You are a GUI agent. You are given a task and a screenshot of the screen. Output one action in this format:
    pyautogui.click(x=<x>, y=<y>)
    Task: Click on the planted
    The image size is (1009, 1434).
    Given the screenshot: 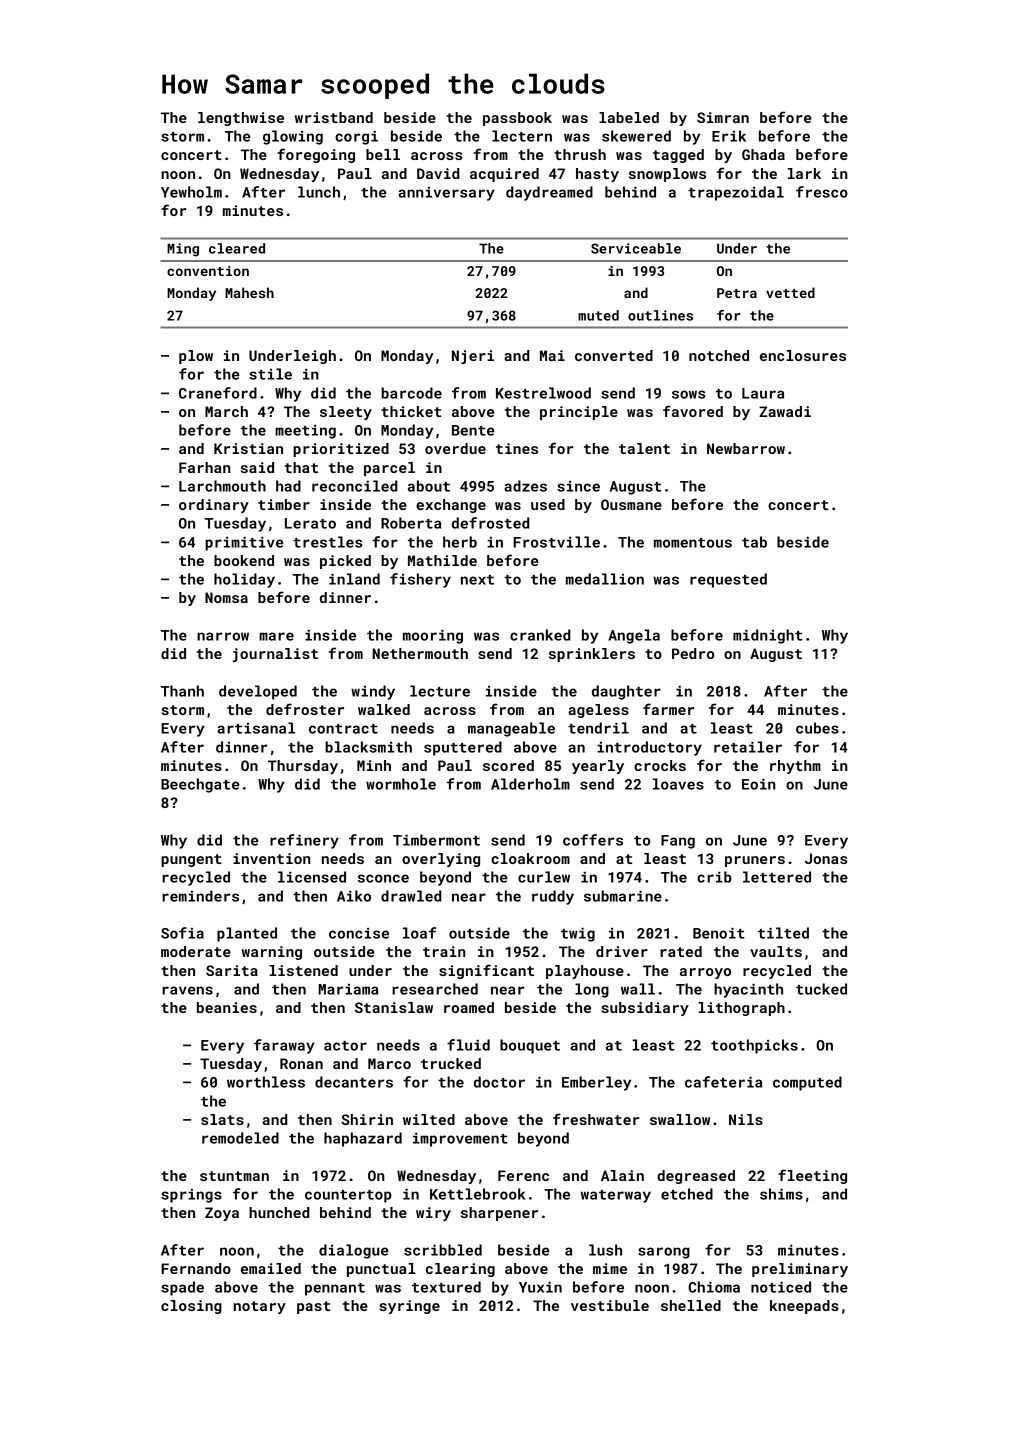 What is the action you would take?
    pyautogui.click(x=247, y=934)
